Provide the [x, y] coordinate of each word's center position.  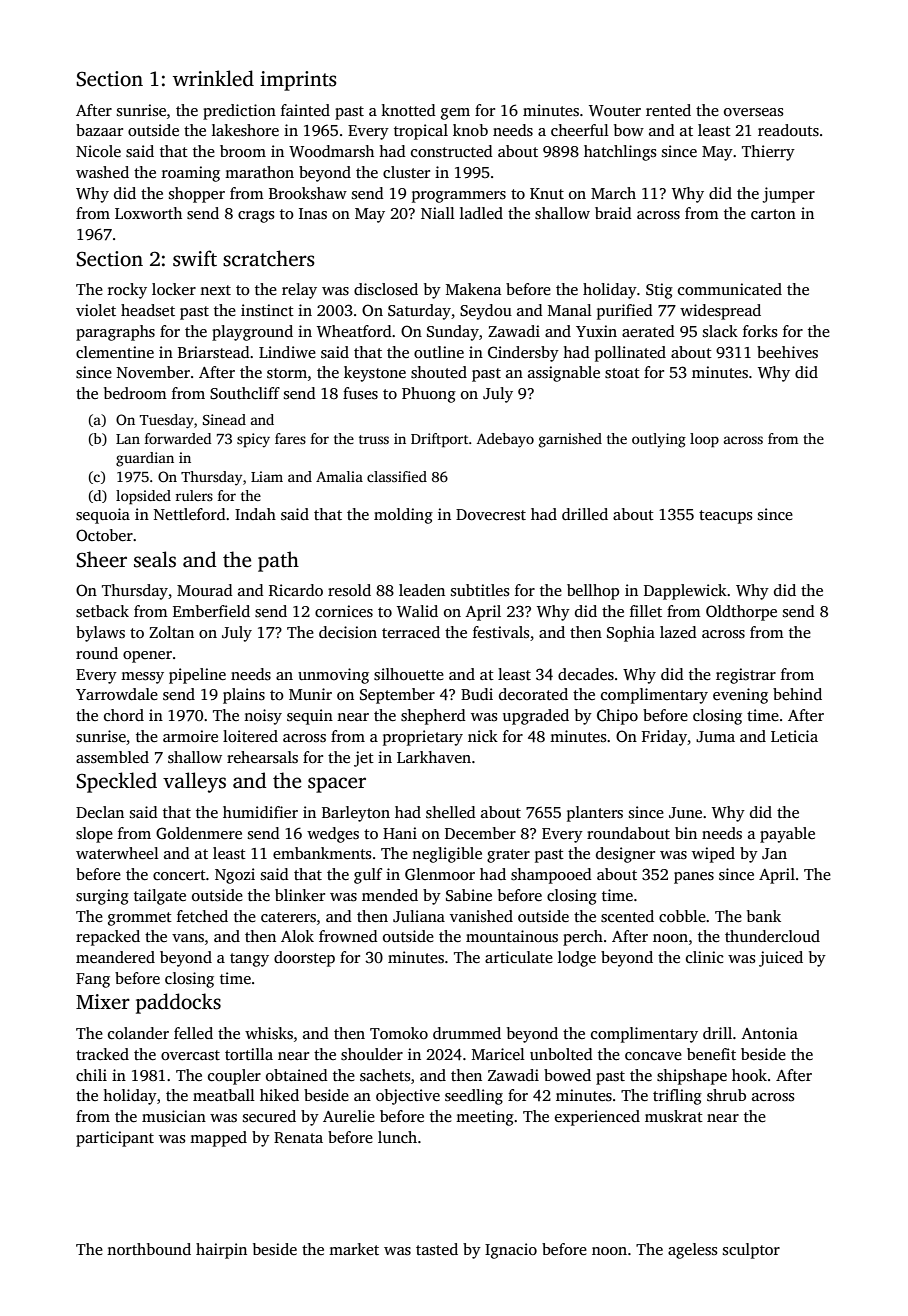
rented [668, 110]
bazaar [99, 130]
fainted [305, 110]
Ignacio [511, 1251]
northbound [149, 1249]
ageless [693, 1251]
